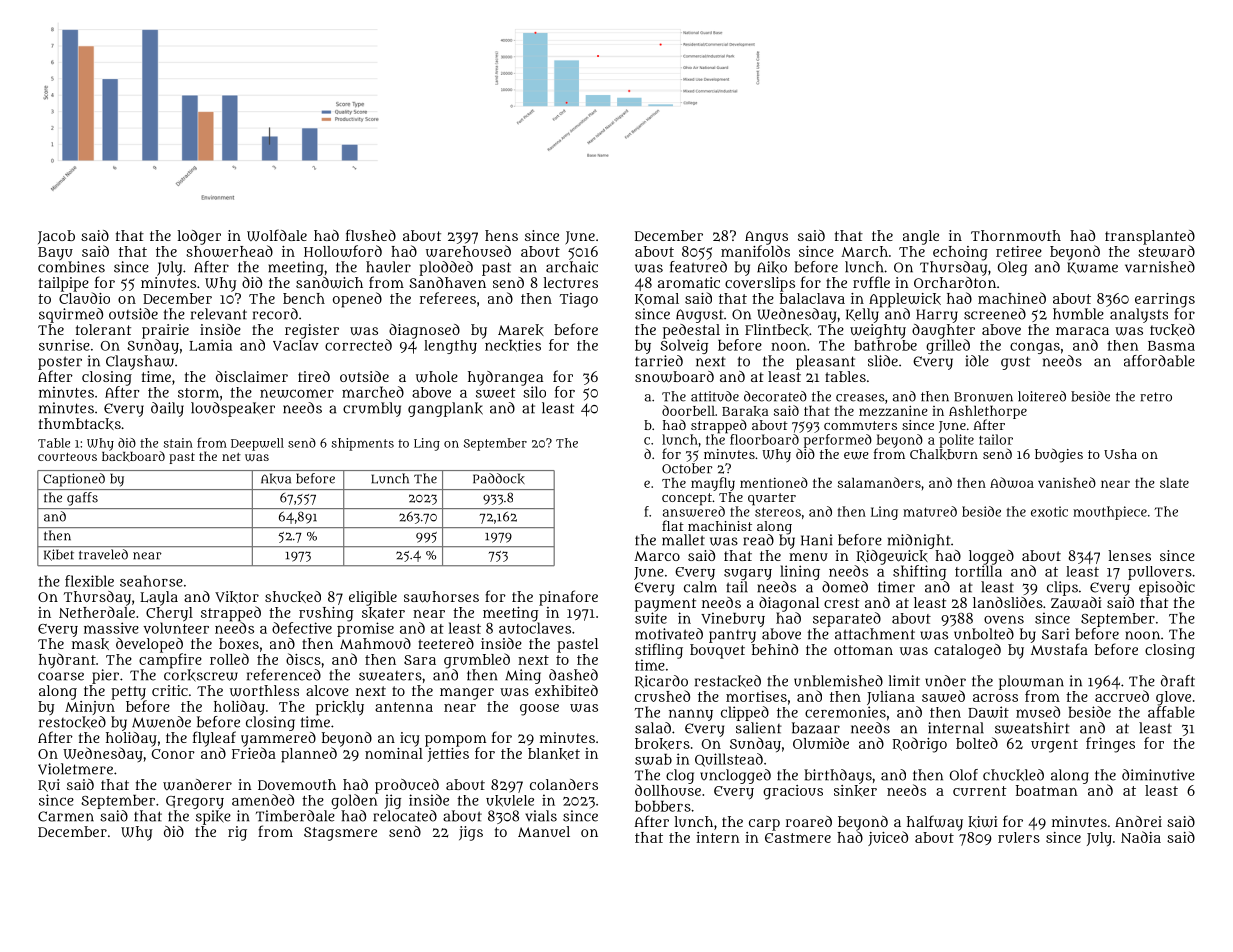 The image size is (1233, 952). I want to click on angle, so click(921, 237).
